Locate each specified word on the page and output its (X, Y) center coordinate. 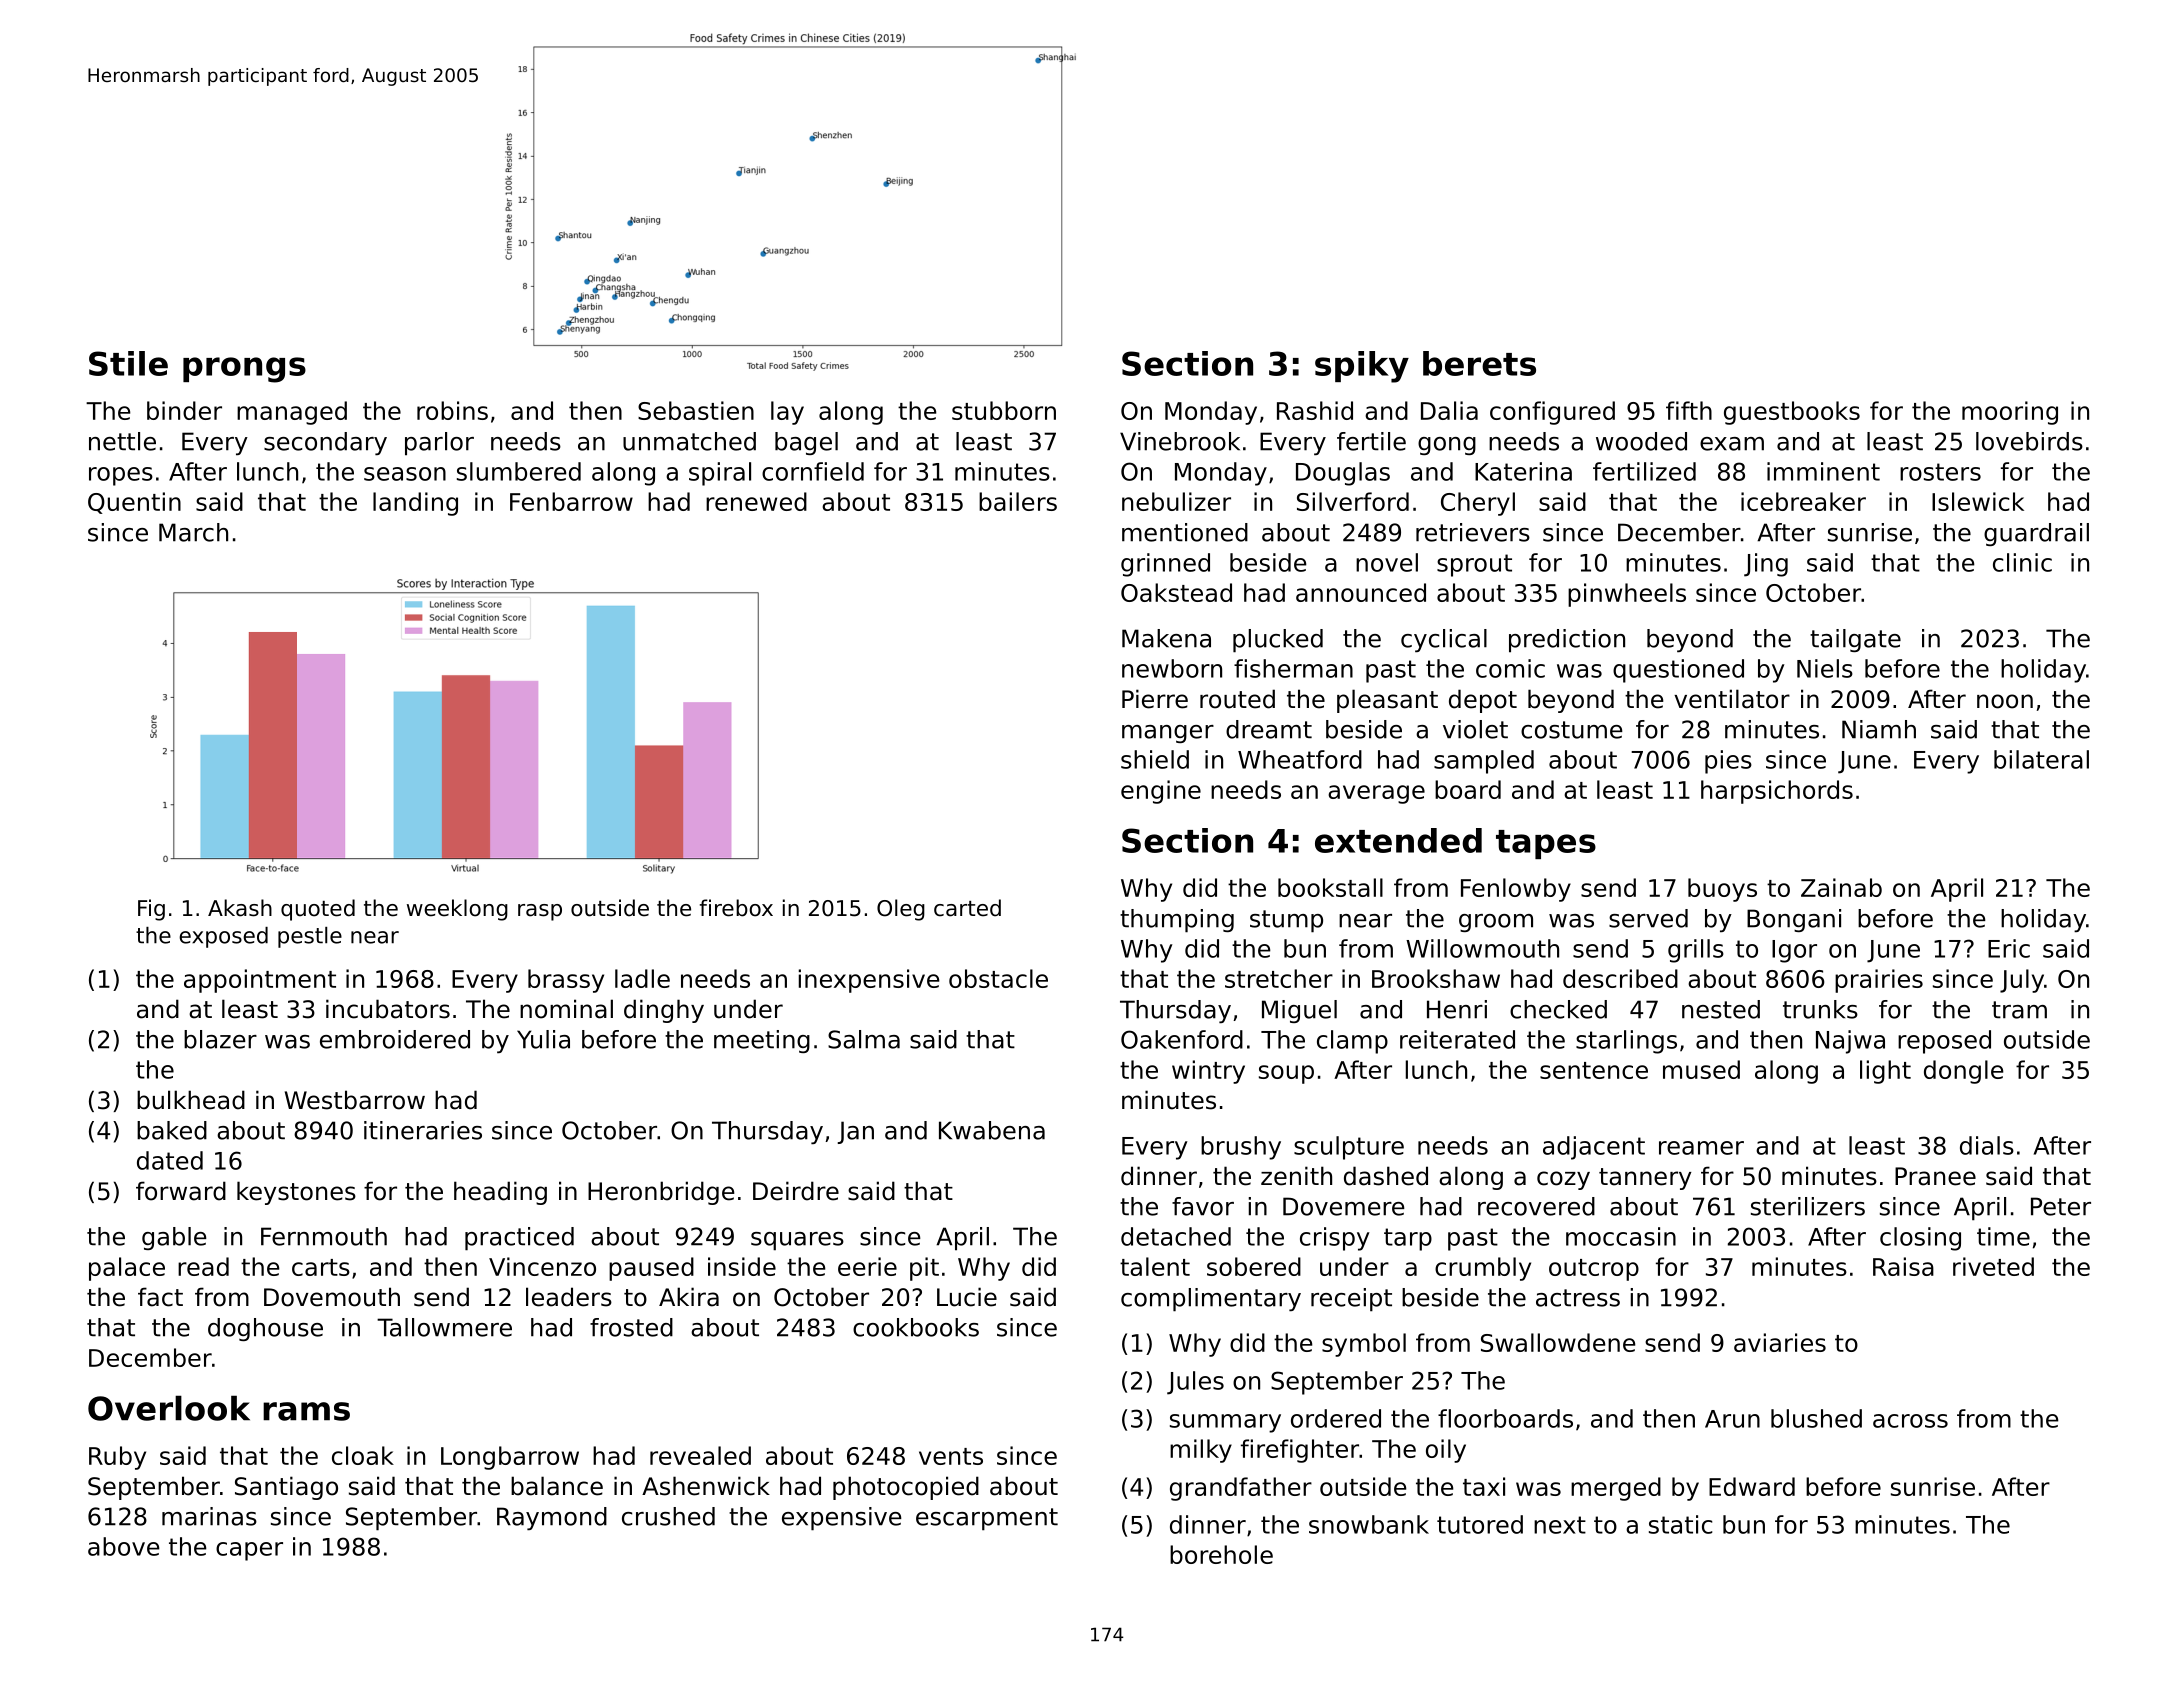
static (1680, 1524)
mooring (2010, 413)
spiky (1362, 367)
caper (249, 1551)
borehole (1221, 1554)
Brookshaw (1436, 978)
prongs (244, 370)
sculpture (1349, 1148)
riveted (1993, 1266)
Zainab (1841, 887)
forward (181, 1191)
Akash (240, 908)
